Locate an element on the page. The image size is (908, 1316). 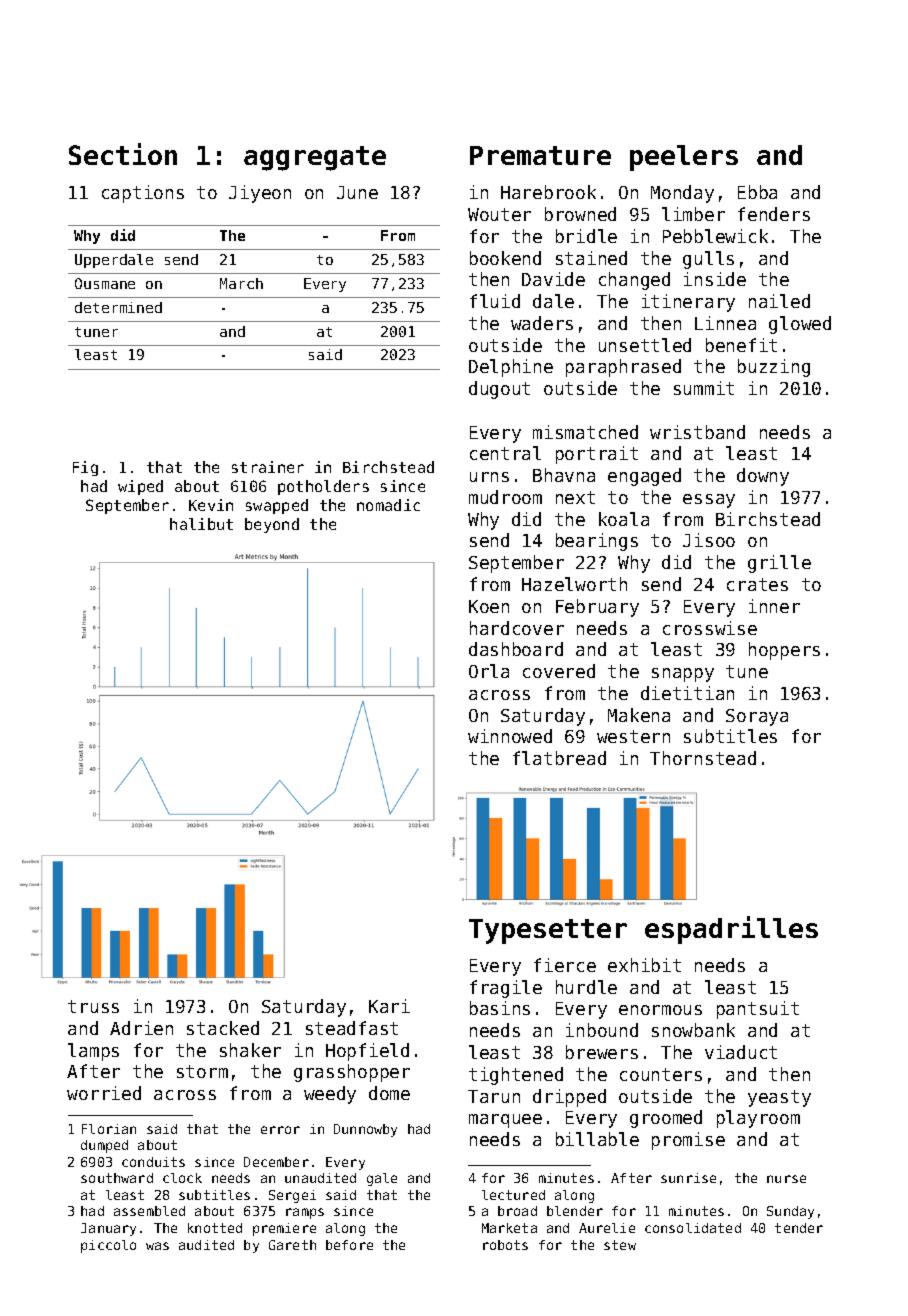
espadrilles is located at coordinates (731, 930).
